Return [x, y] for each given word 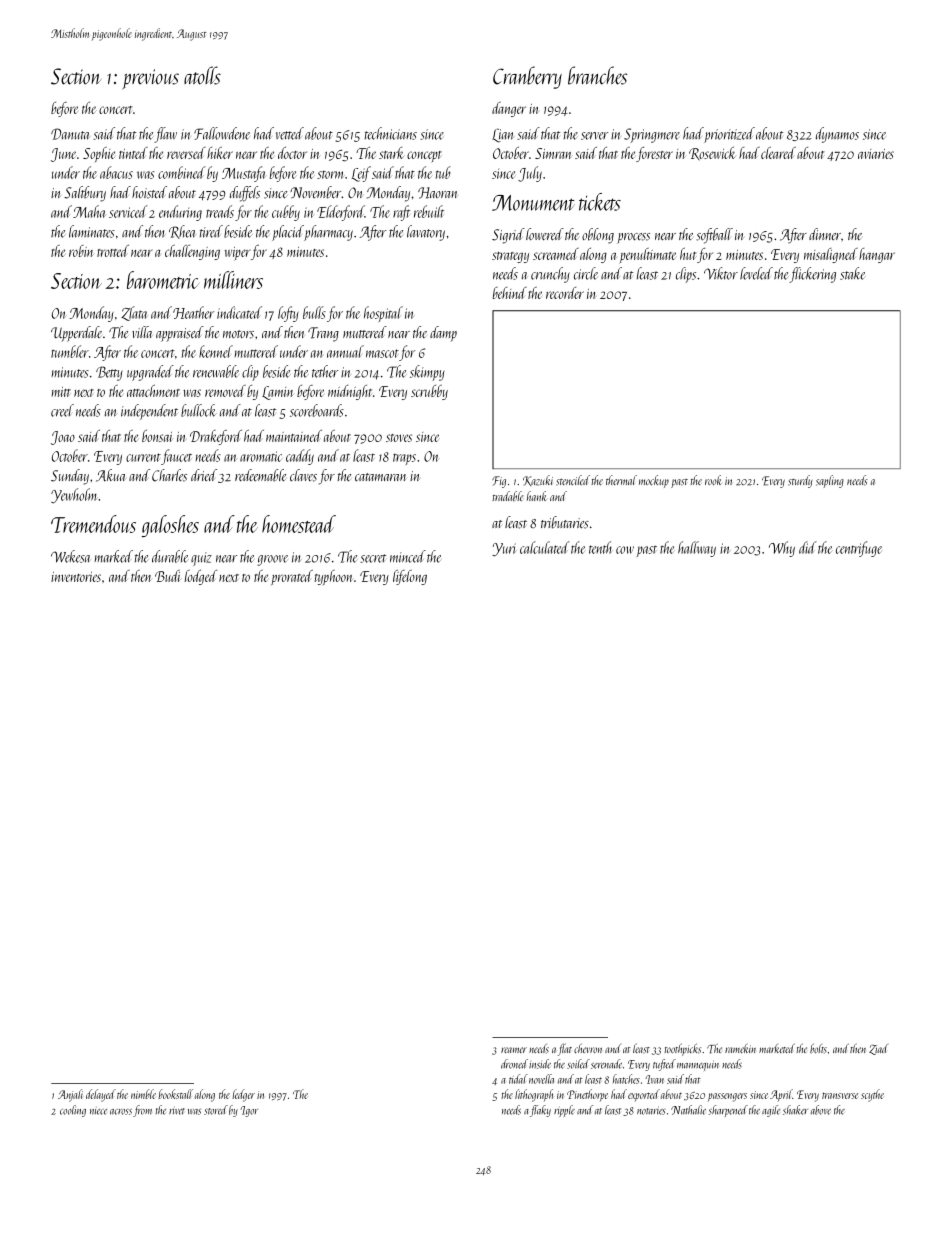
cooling [73, 1111]
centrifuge [859, 549]
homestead [299, 524]
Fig [499, 482]
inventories [76, 577]
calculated [545, 547]
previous [151, 79]
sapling [830, 481]
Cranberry [527, 77]
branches [597, 75]
